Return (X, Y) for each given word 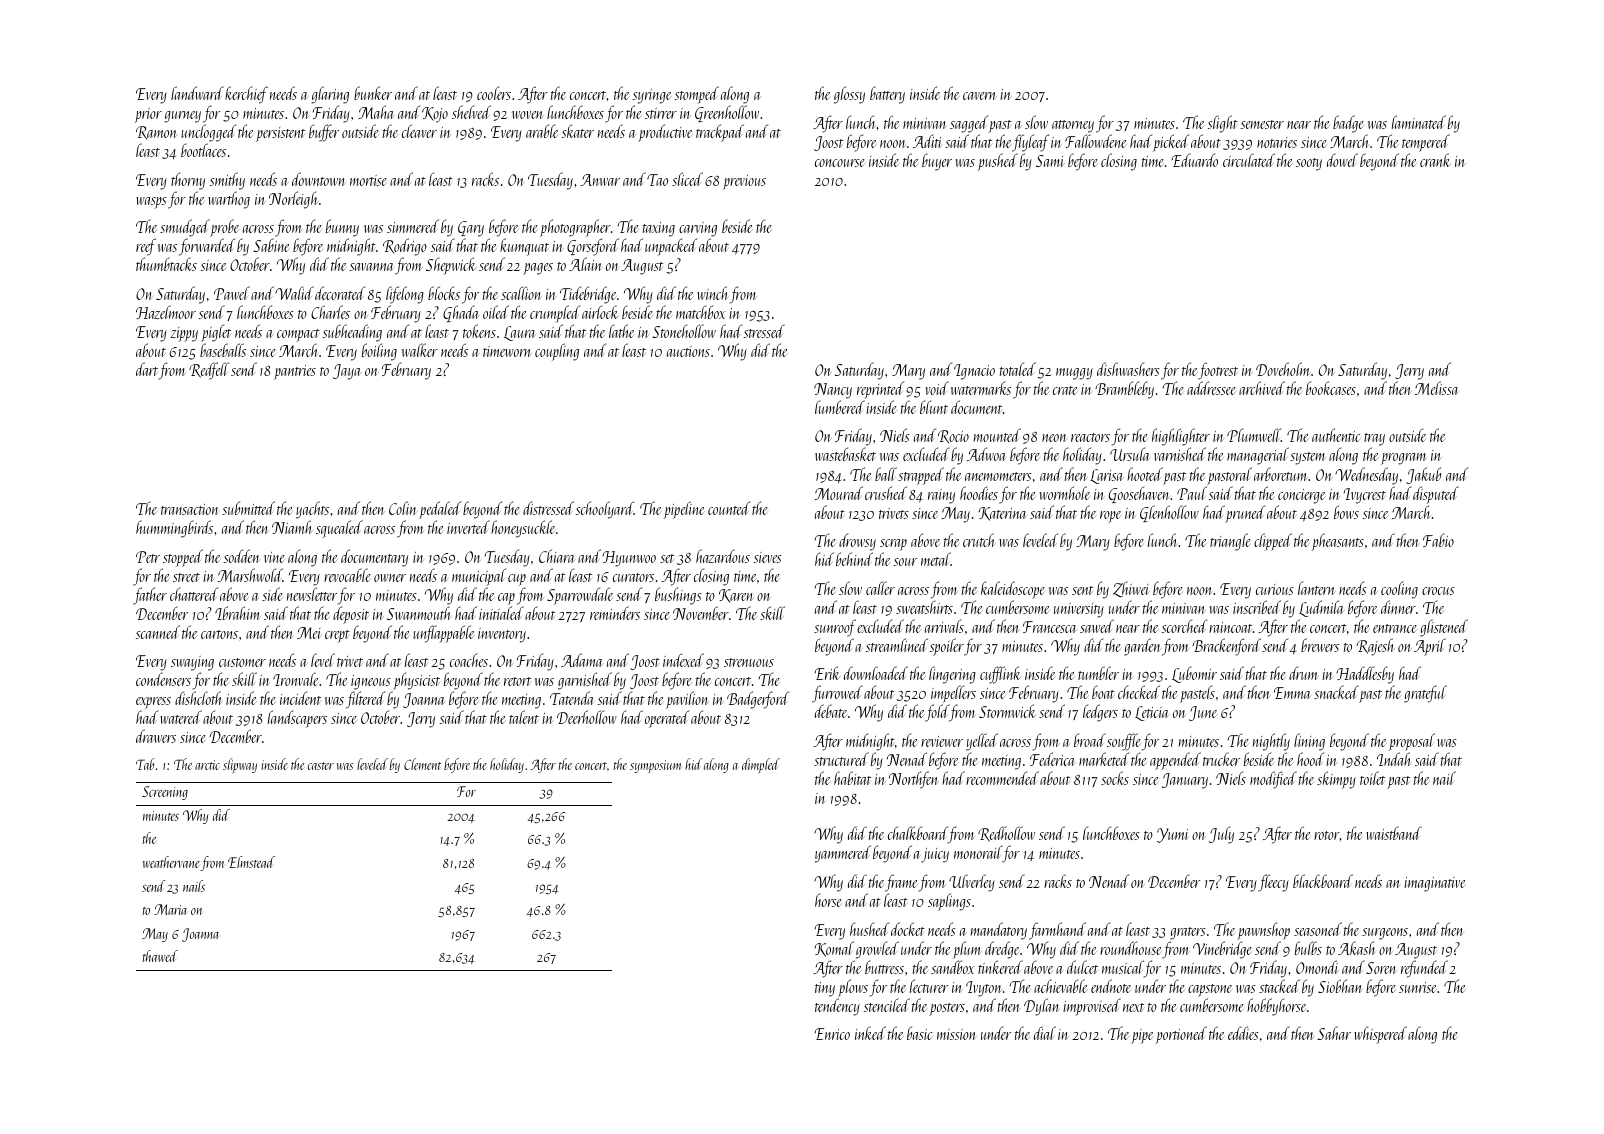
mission (957, 1034)
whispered (1380, 1035)
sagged (969, 124)
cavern (980, 96)
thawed (160, 956)
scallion (521, 293)
